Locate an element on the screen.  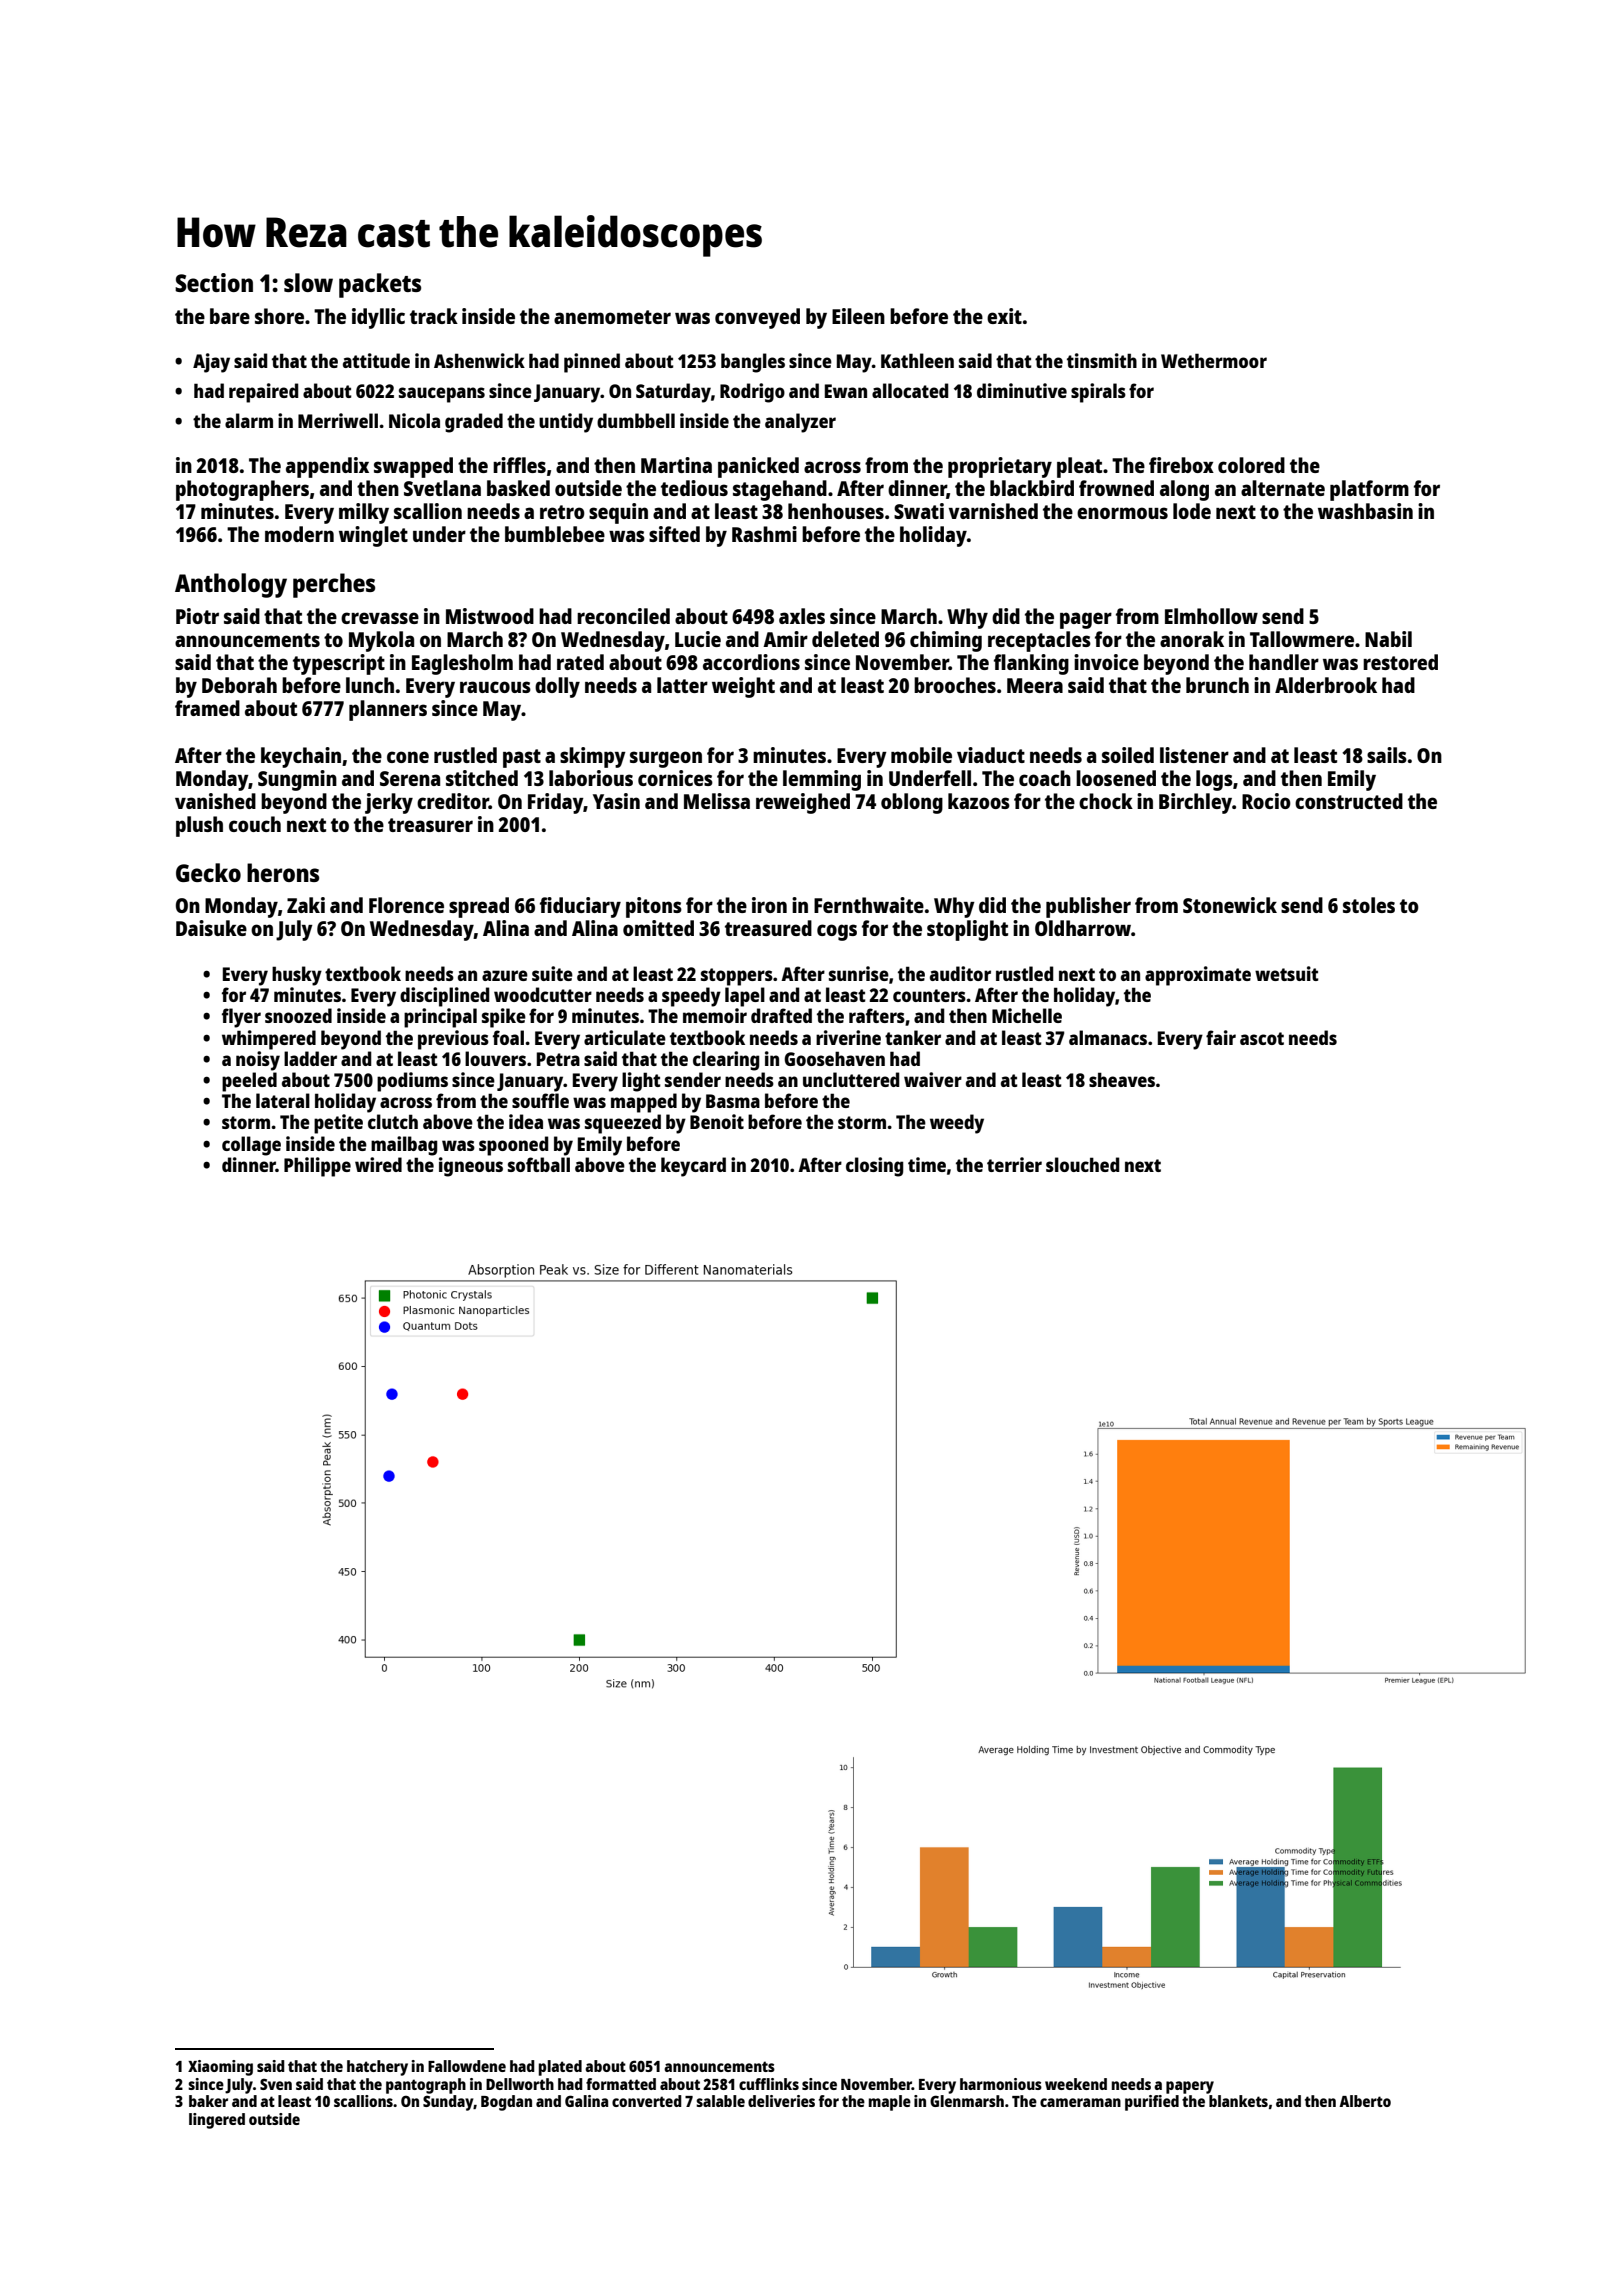
closing is located at coordinates (875, 1167).
